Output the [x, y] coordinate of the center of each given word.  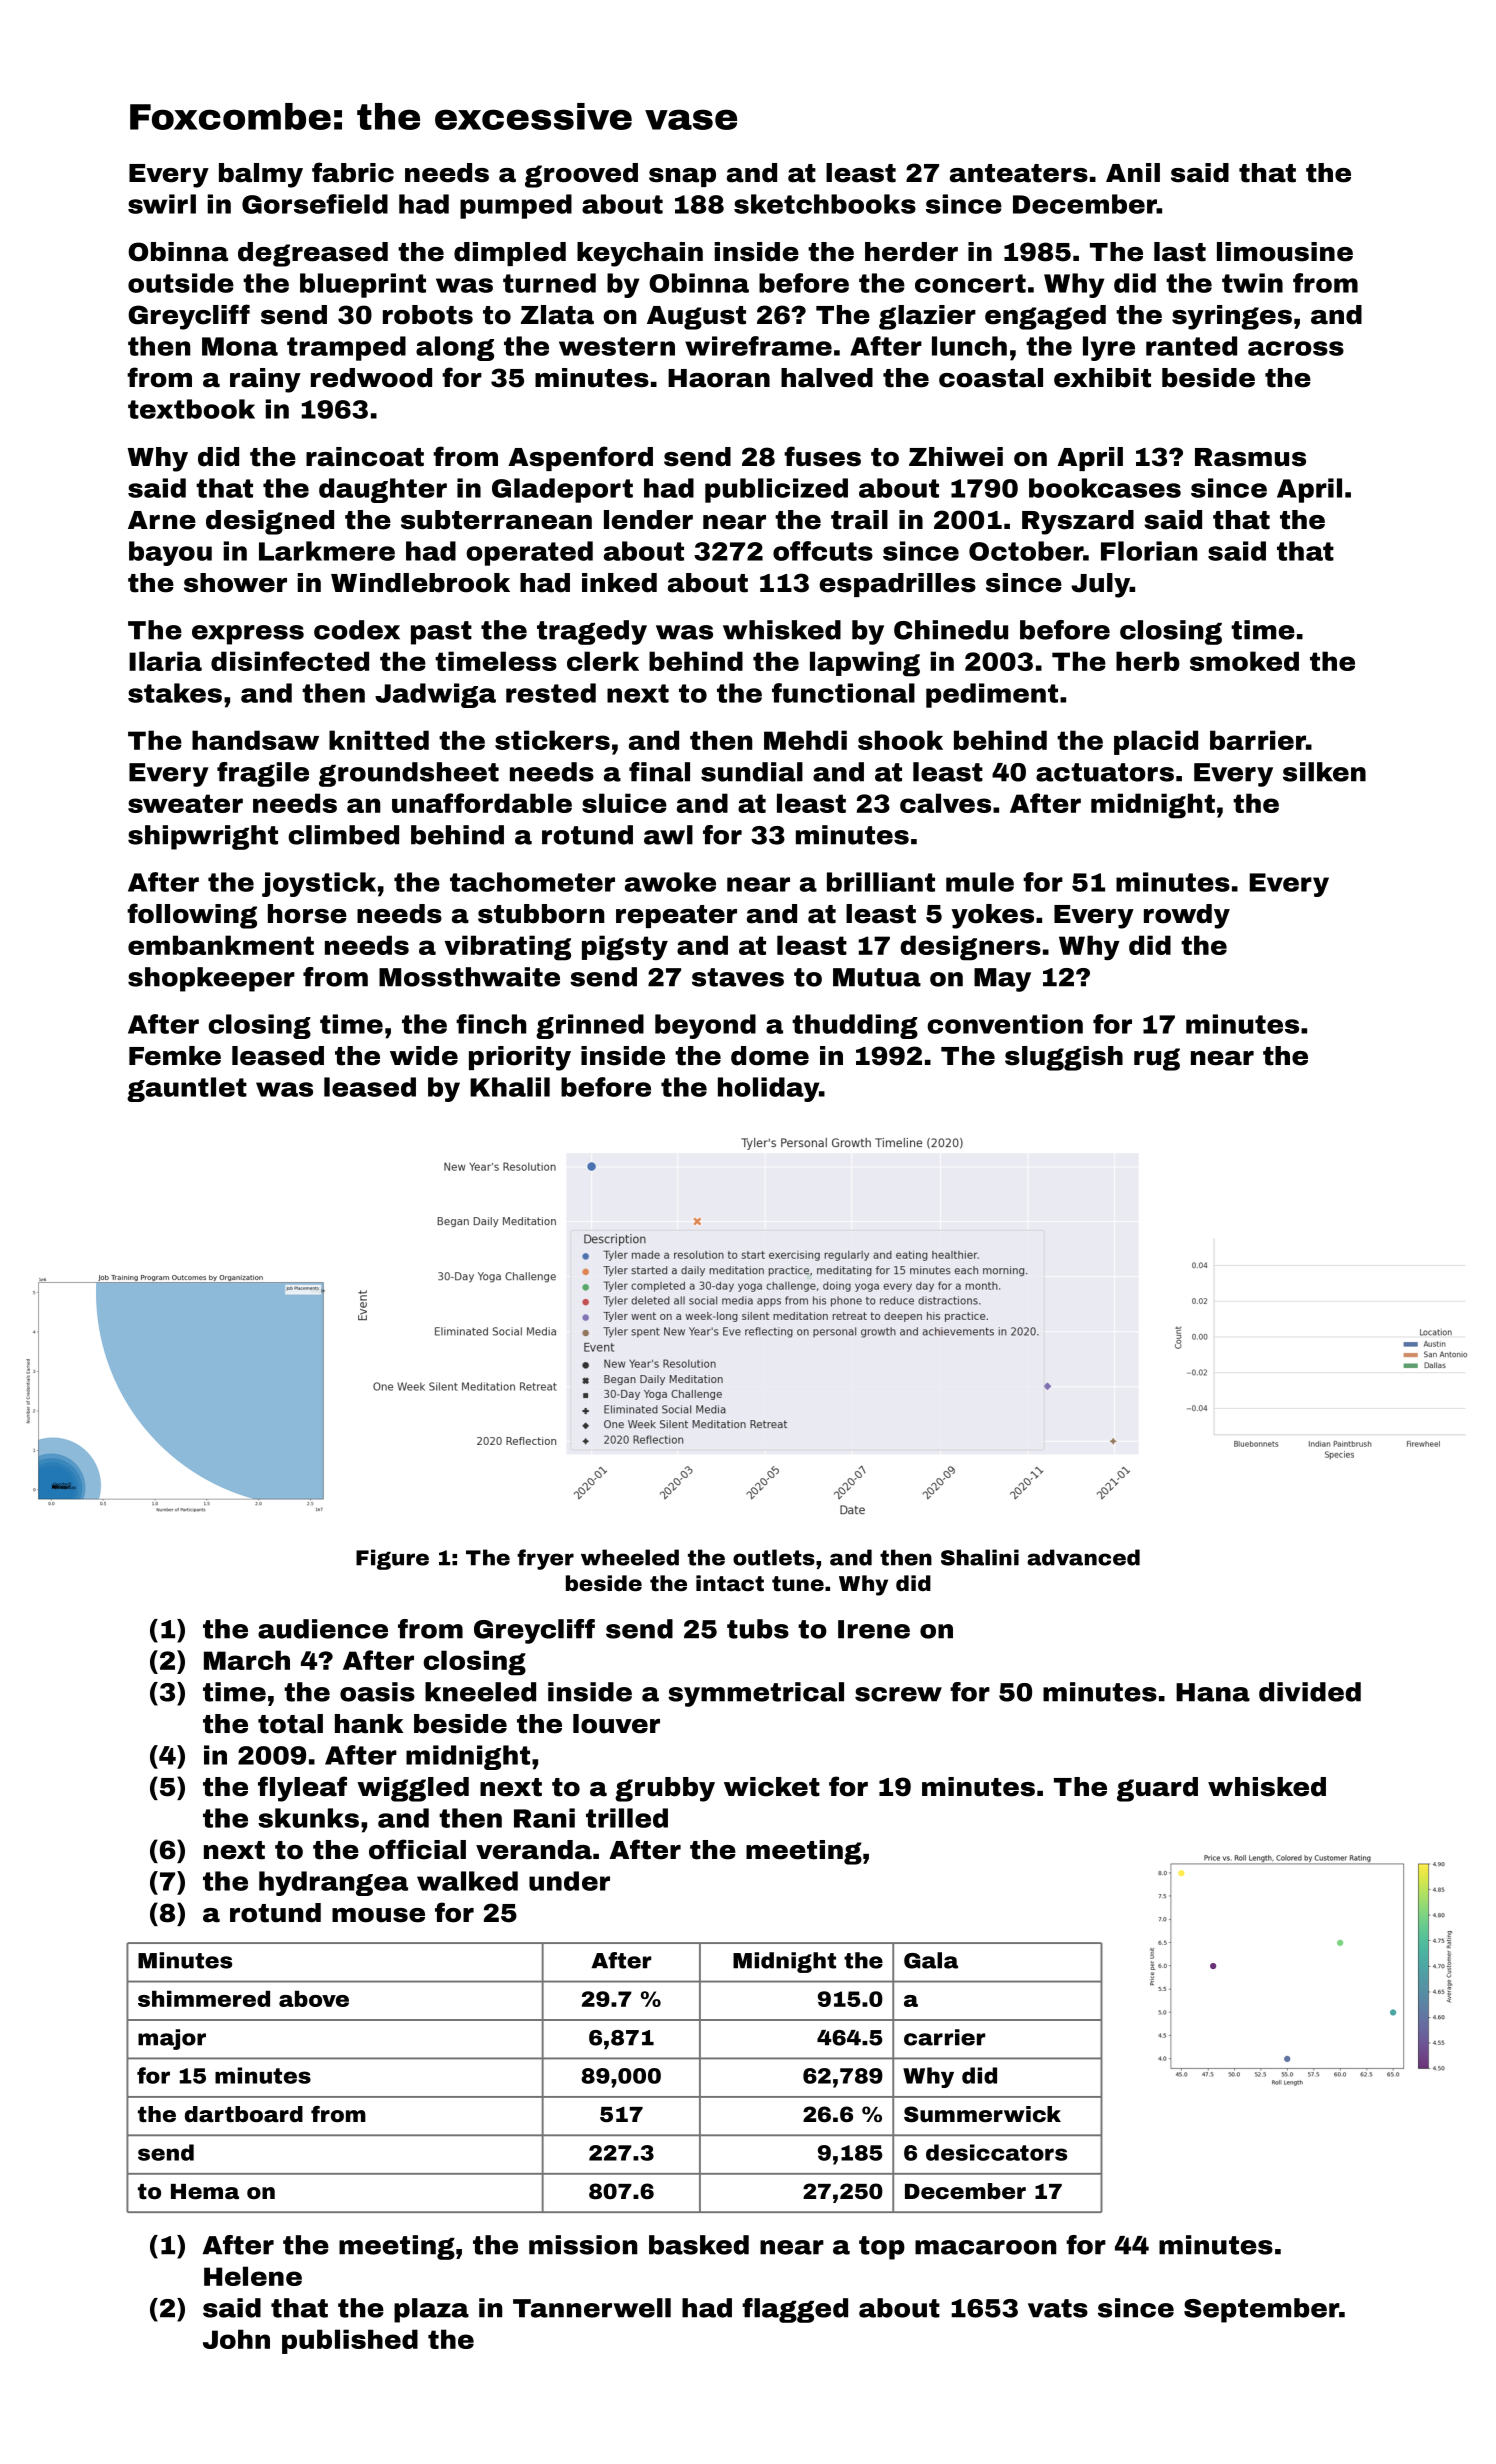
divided [1310, 1692]
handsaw [255, 740]
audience [323, 1629]
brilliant [881, 882]
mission [583, 2245]
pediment [992, 695]
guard [1157, 1789]
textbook [191, 409]
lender [648, 520]
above [314, 1998]
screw [898, 1694]
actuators [1105, 772]
